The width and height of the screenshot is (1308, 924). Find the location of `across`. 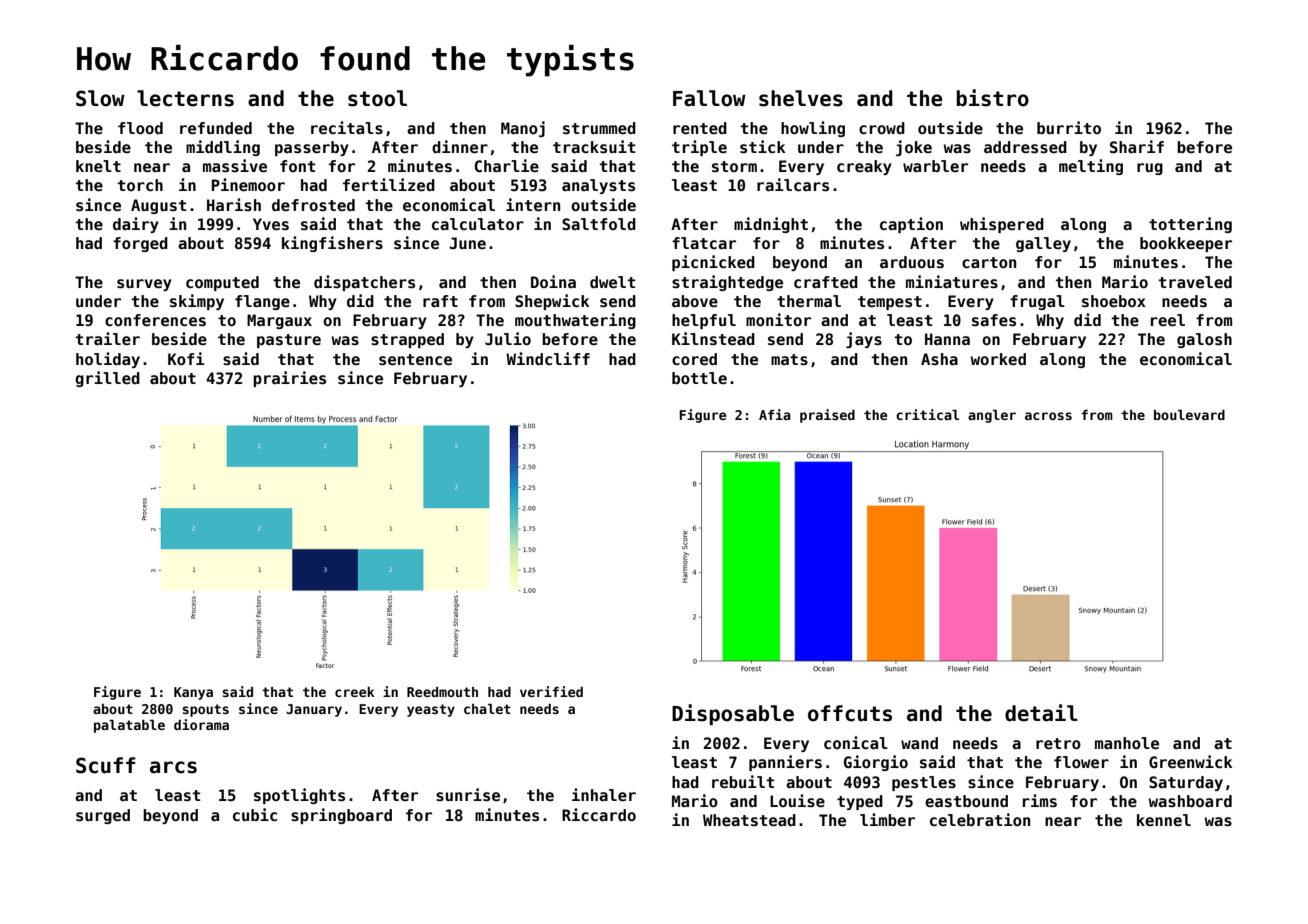

across is located at coordinates (1048, 416).
